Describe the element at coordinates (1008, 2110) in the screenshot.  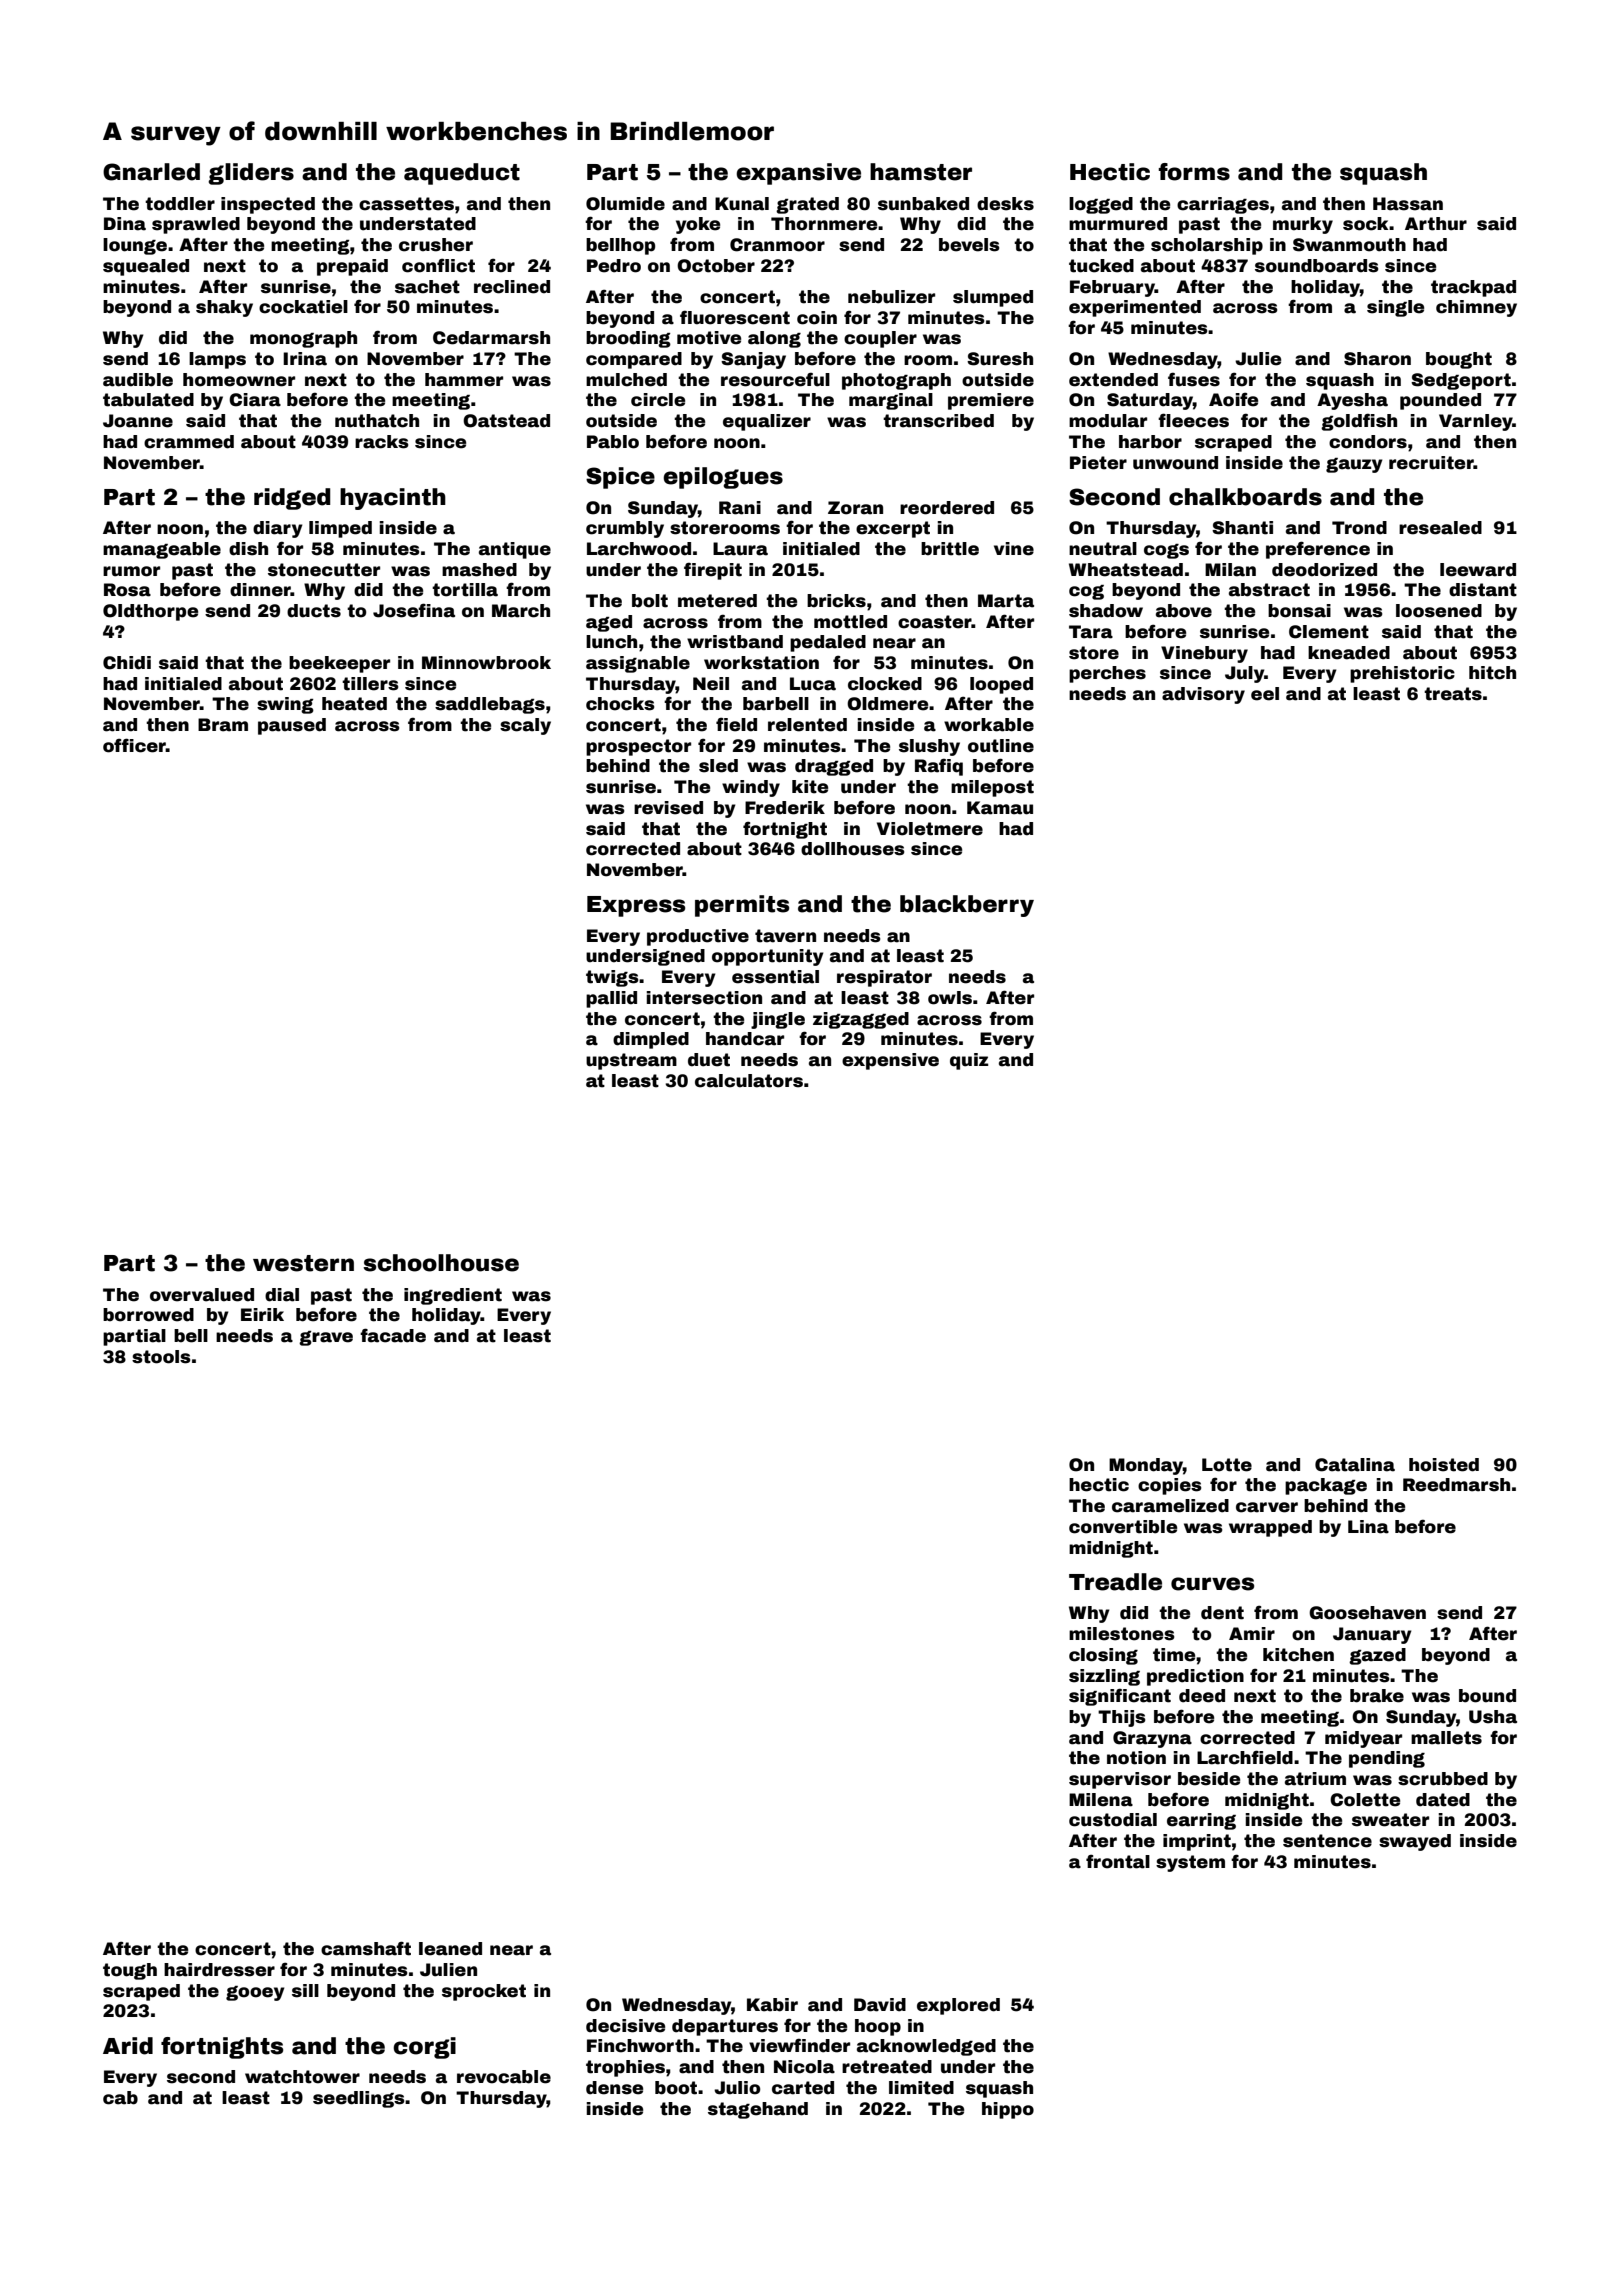
I see `hippo` at that location.
